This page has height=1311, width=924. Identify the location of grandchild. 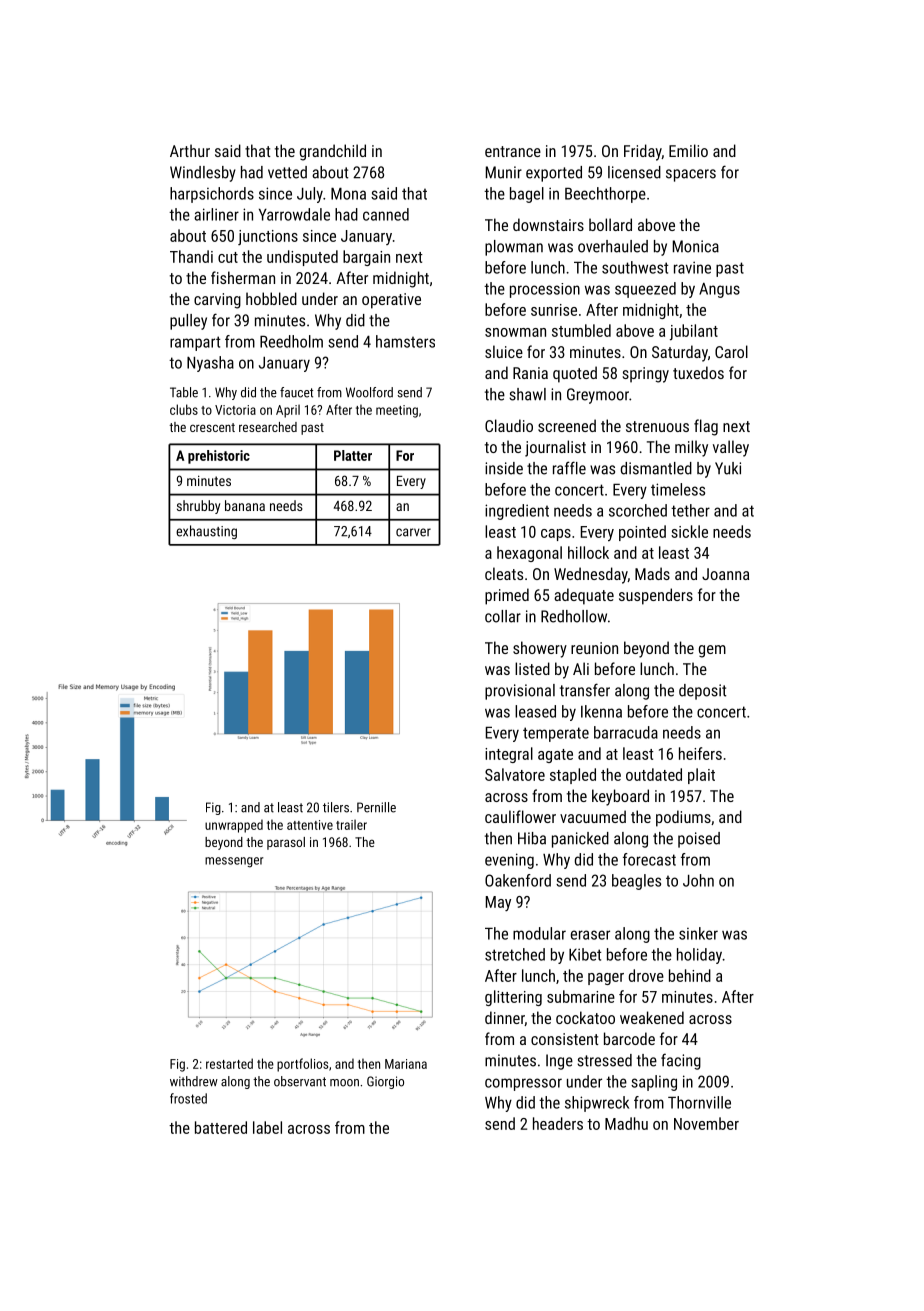
(333, 152).
